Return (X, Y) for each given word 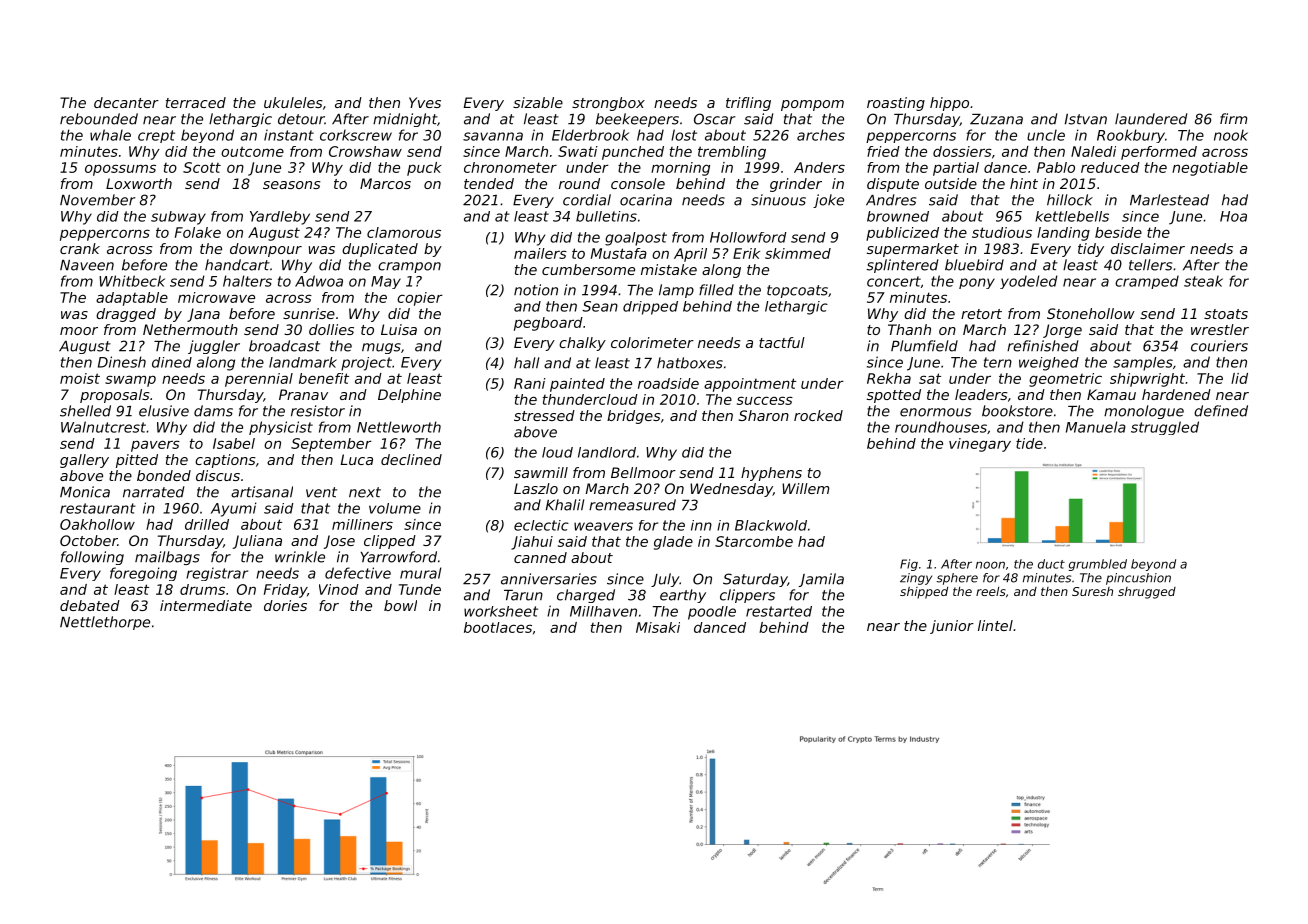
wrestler (1220, 329)
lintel (995, 625)
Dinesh (122, 362)
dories (285, 605)
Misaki (658, 627)
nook (1231, 135)
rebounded (99, 119)
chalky (582, 344)
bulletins (606, 216)
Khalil (565, 505)
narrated (153, 492)
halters (247, 281)
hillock (1070, 200)
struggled (1165, 428)
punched (633, 153)
